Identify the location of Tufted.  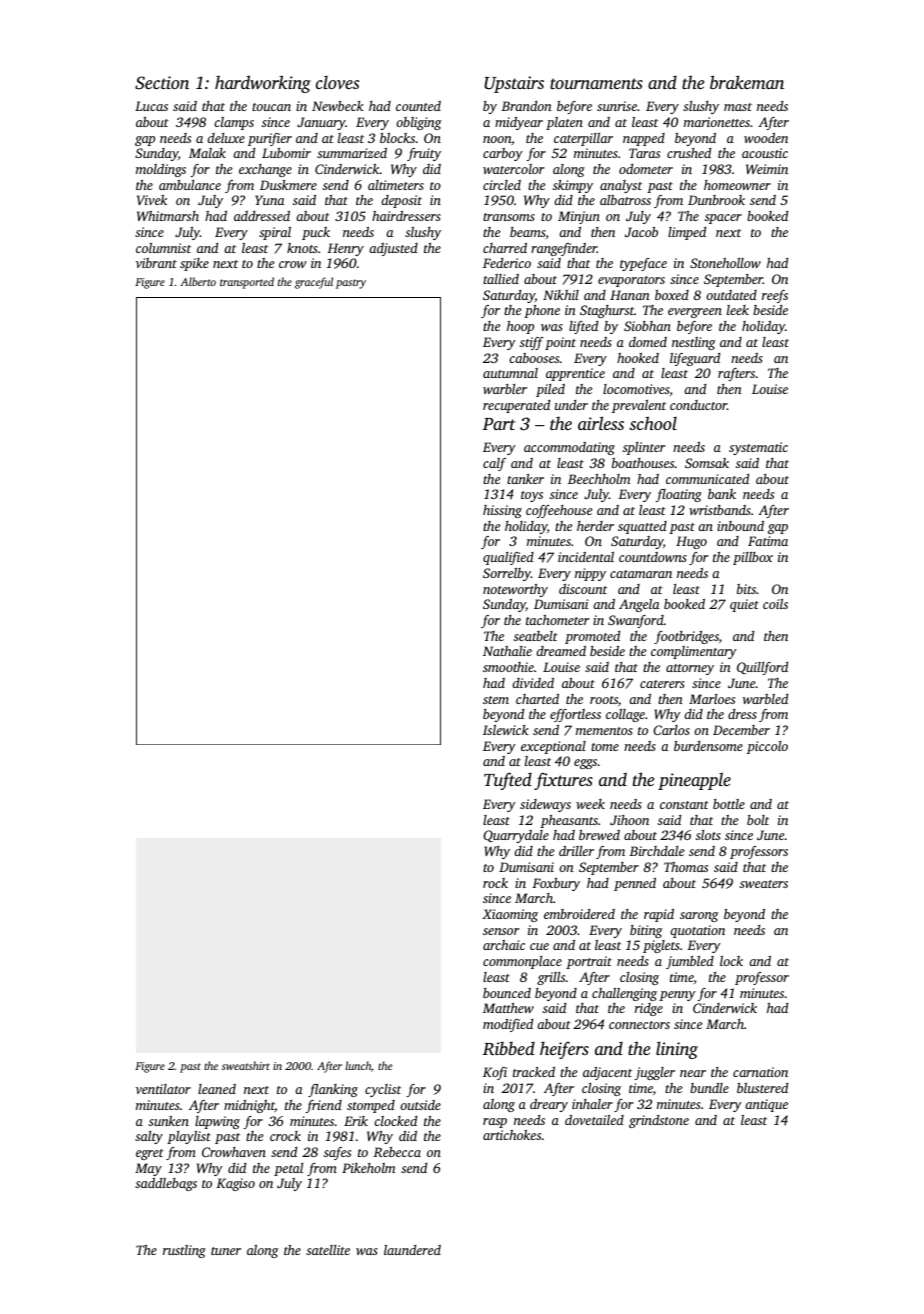
(508, 781).
